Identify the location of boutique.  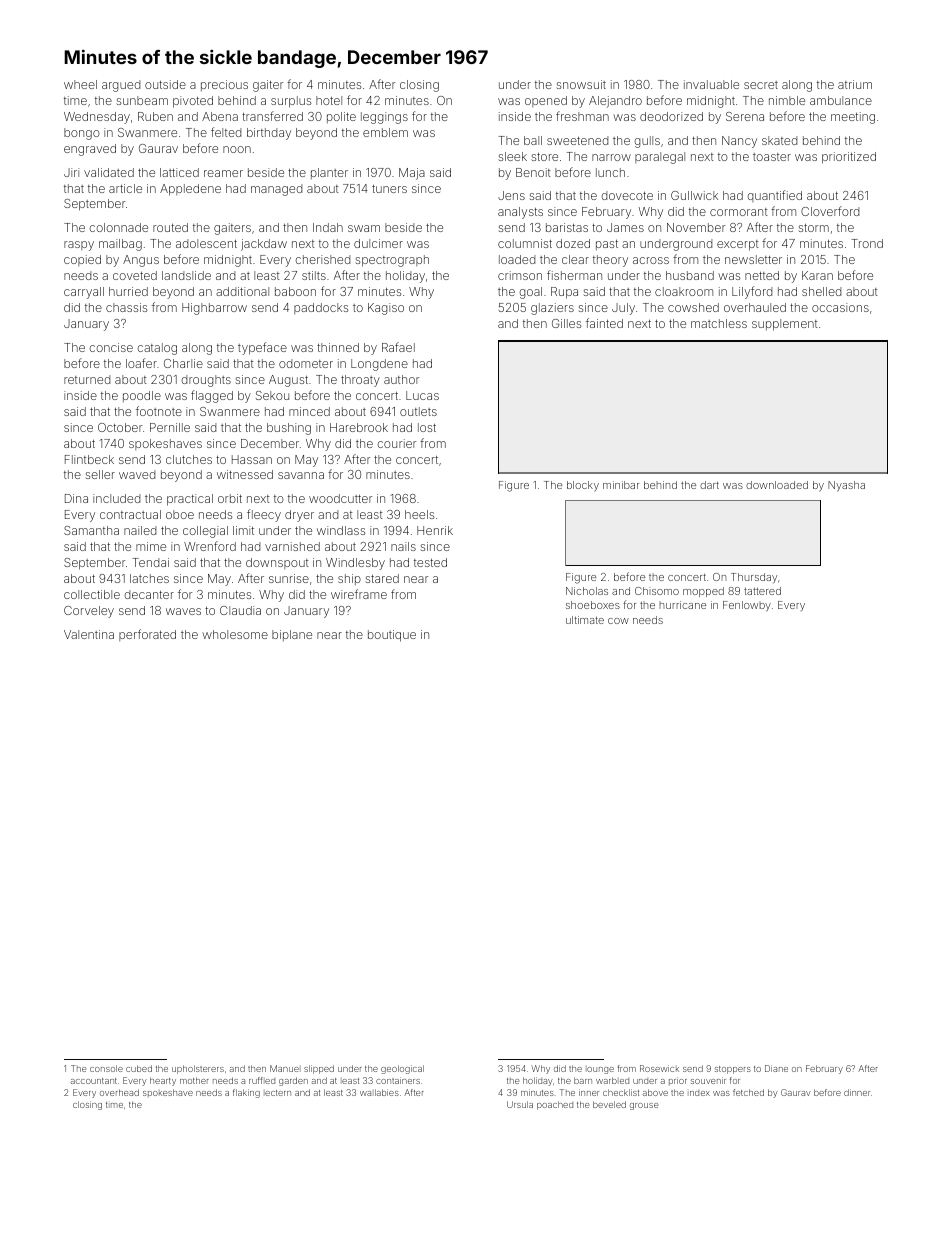
(392, 636).
